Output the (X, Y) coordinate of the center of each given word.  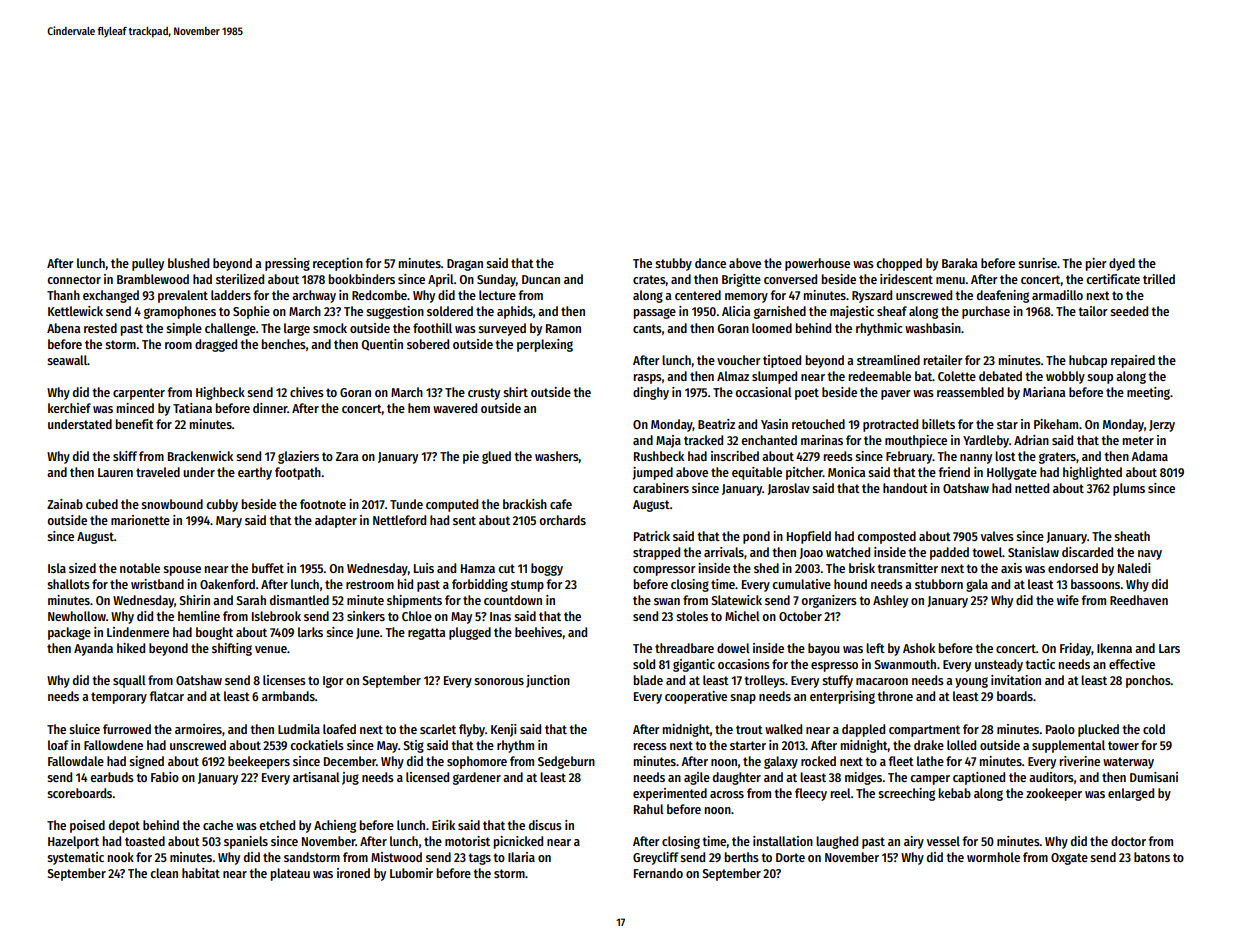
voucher (739, 360)
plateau (290, 874)
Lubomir (411, 873)
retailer (943, 360)
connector (74, 279)
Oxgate (1069, 859)
